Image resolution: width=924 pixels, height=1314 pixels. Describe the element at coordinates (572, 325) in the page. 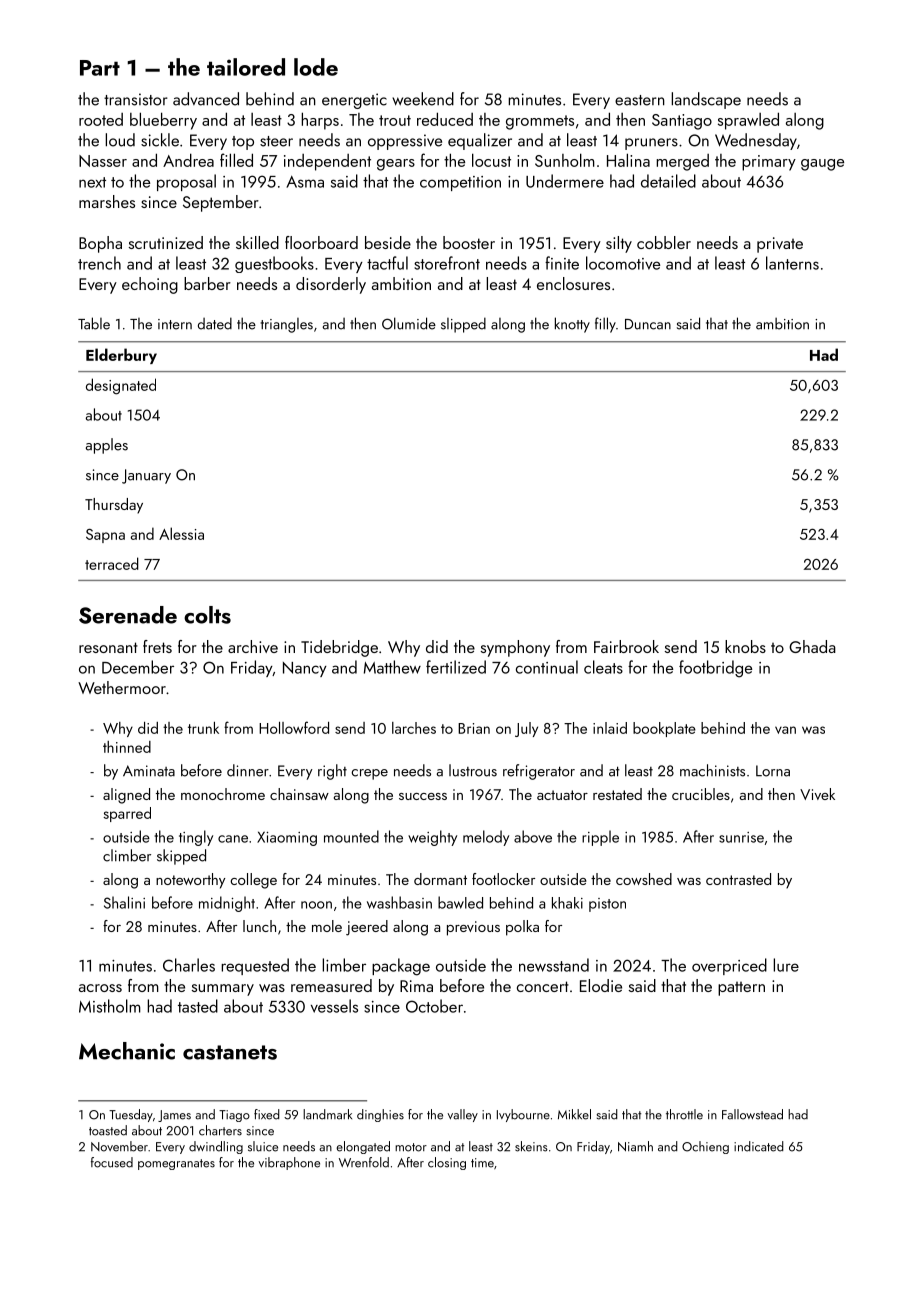

I see `knotty` at that location.
